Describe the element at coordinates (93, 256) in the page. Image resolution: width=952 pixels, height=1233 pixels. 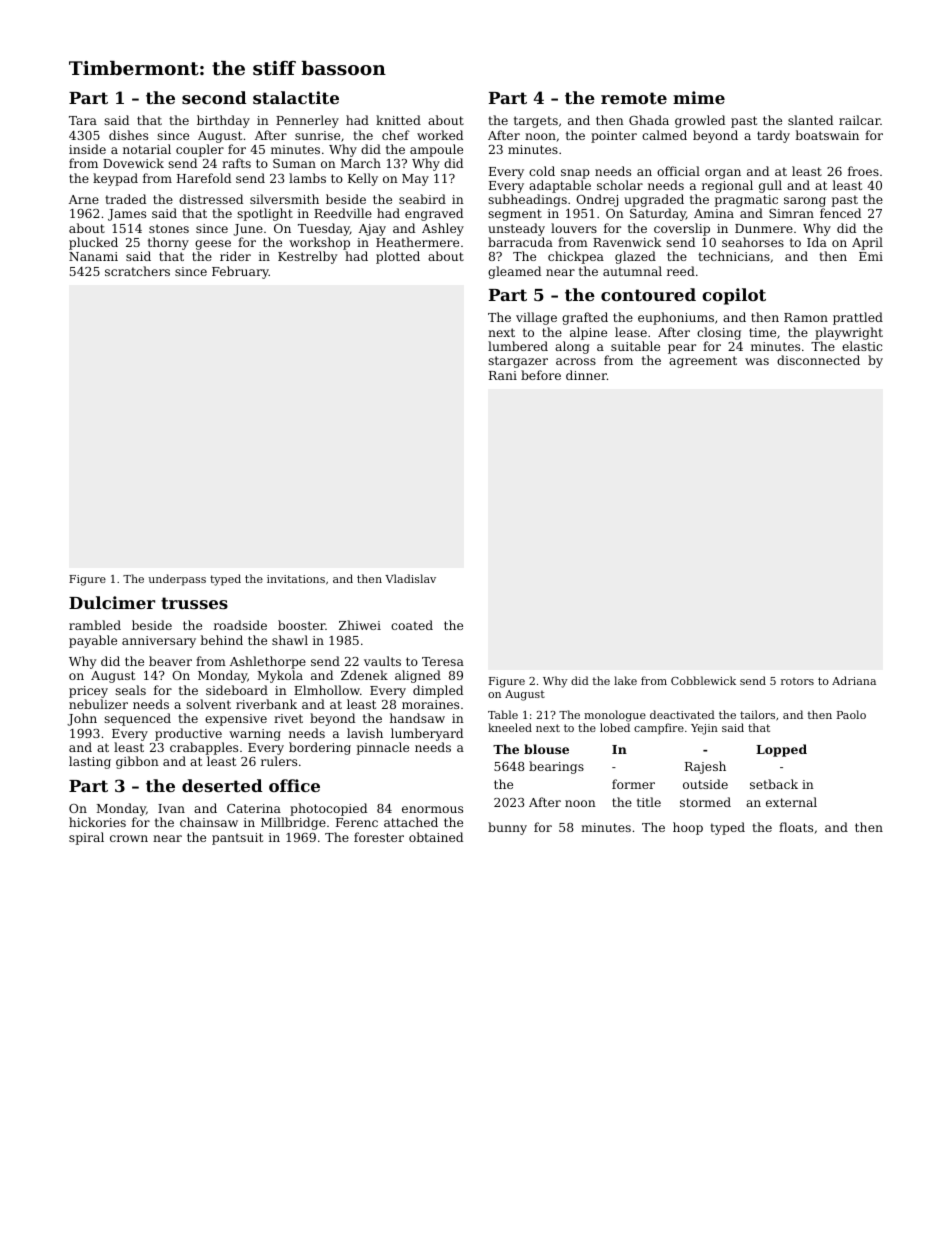
I see `Nanami` at that location.
